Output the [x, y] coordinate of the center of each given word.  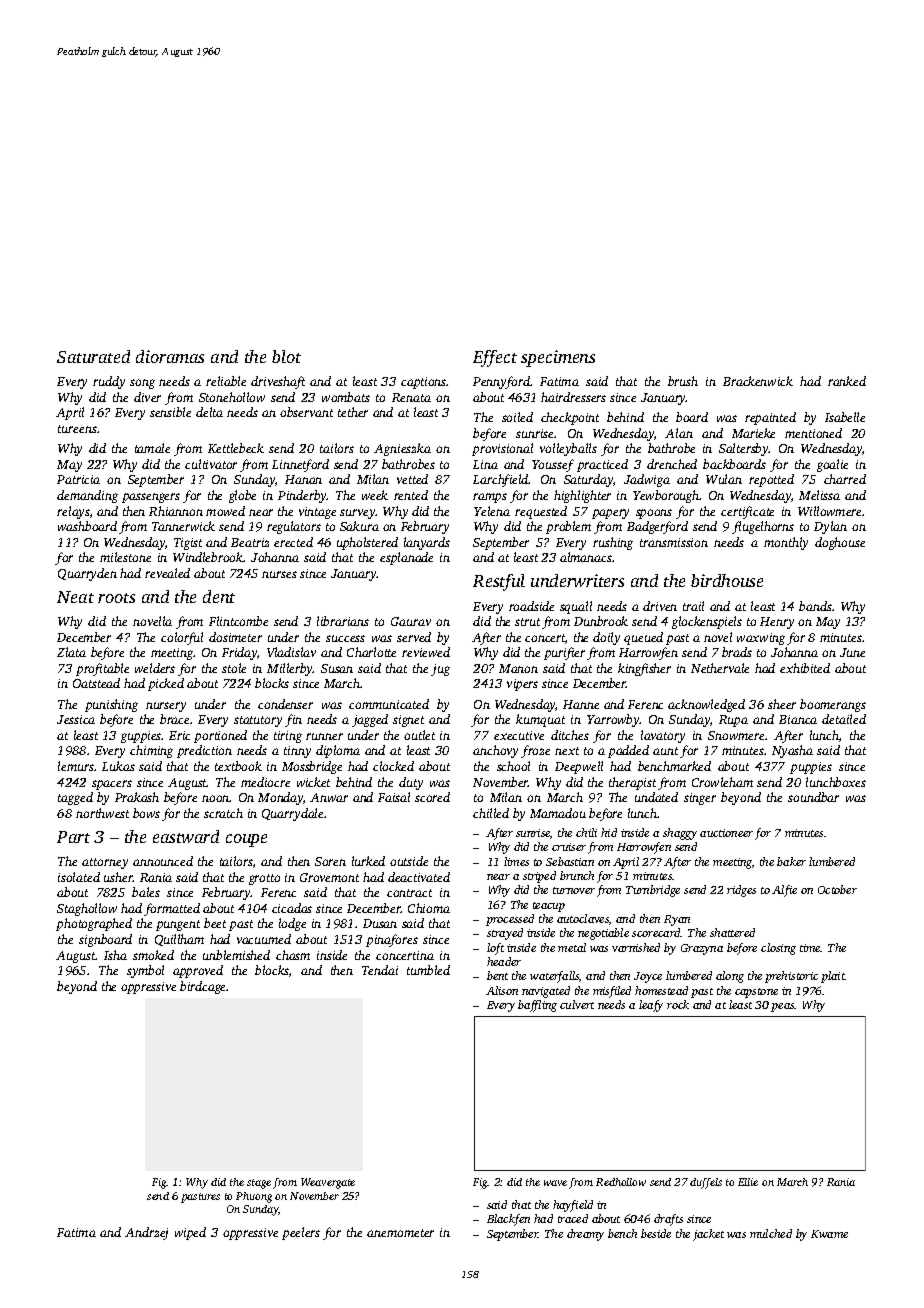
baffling [537, 1006]
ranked [847, 381]
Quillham [179, 940]
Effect [495, 358]
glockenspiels [707, 622]
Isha [115, 955]
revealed [167, 573]
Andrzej [146, 1233]
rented [411, 495]
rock [678, 1004]
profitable [102, 669]
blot [286, 356]
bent [497, 975]
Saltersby [744, 449]
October [837, 889]
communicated [389, 704]
